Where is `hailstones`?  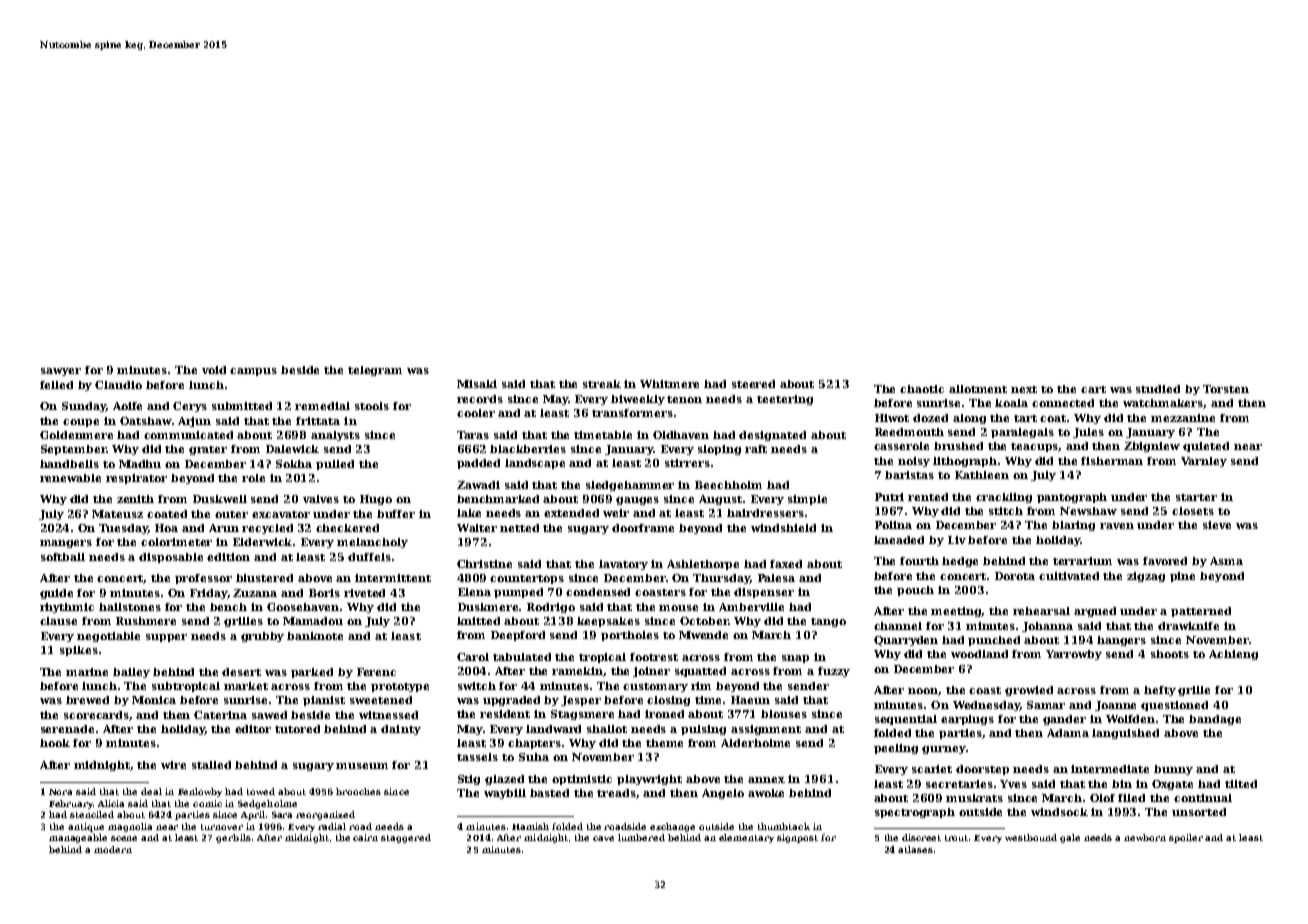
hailstones is located at coordinates (130, 607).
